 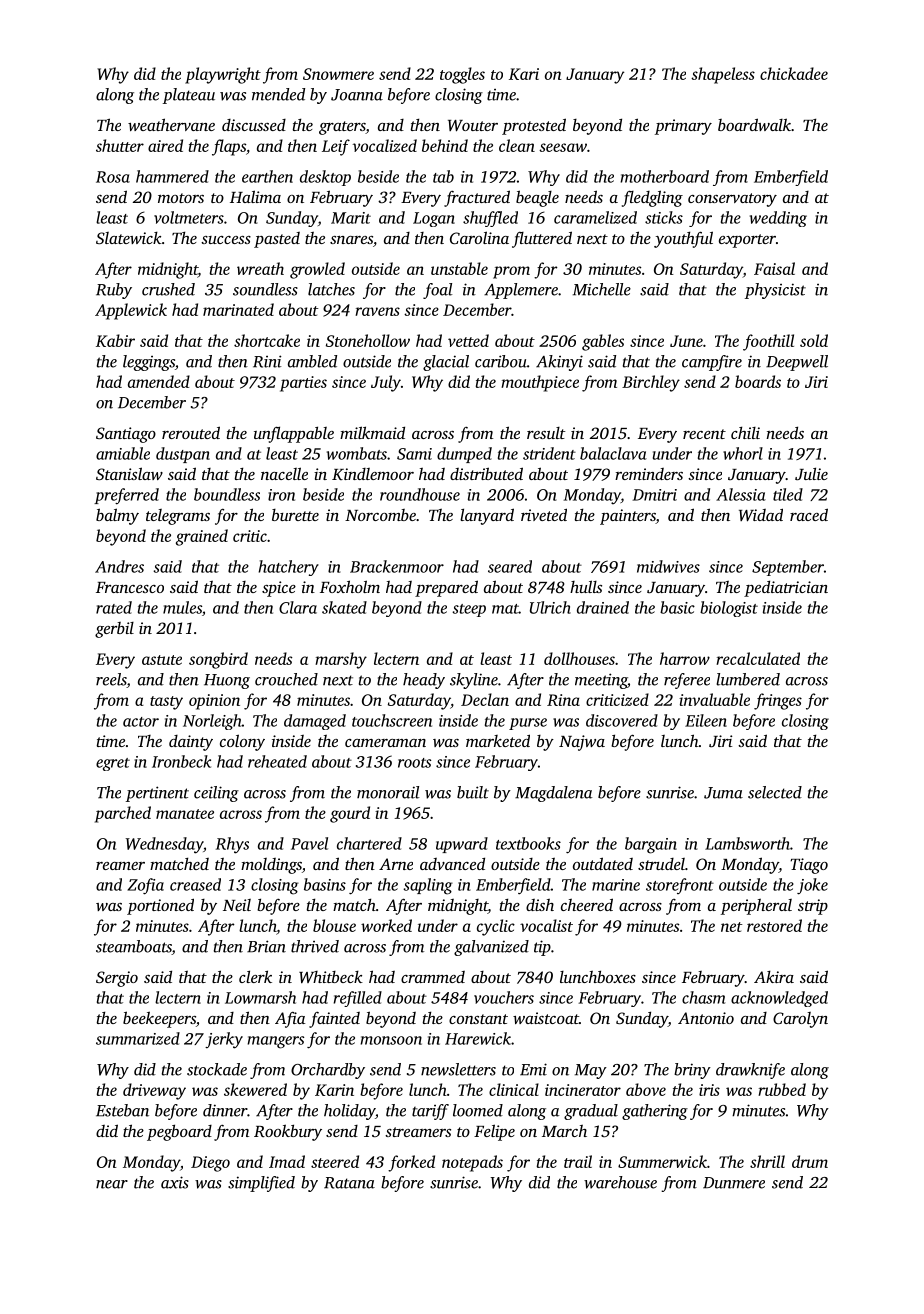 I want to click on stockade, so click(x=217, y=1069).
